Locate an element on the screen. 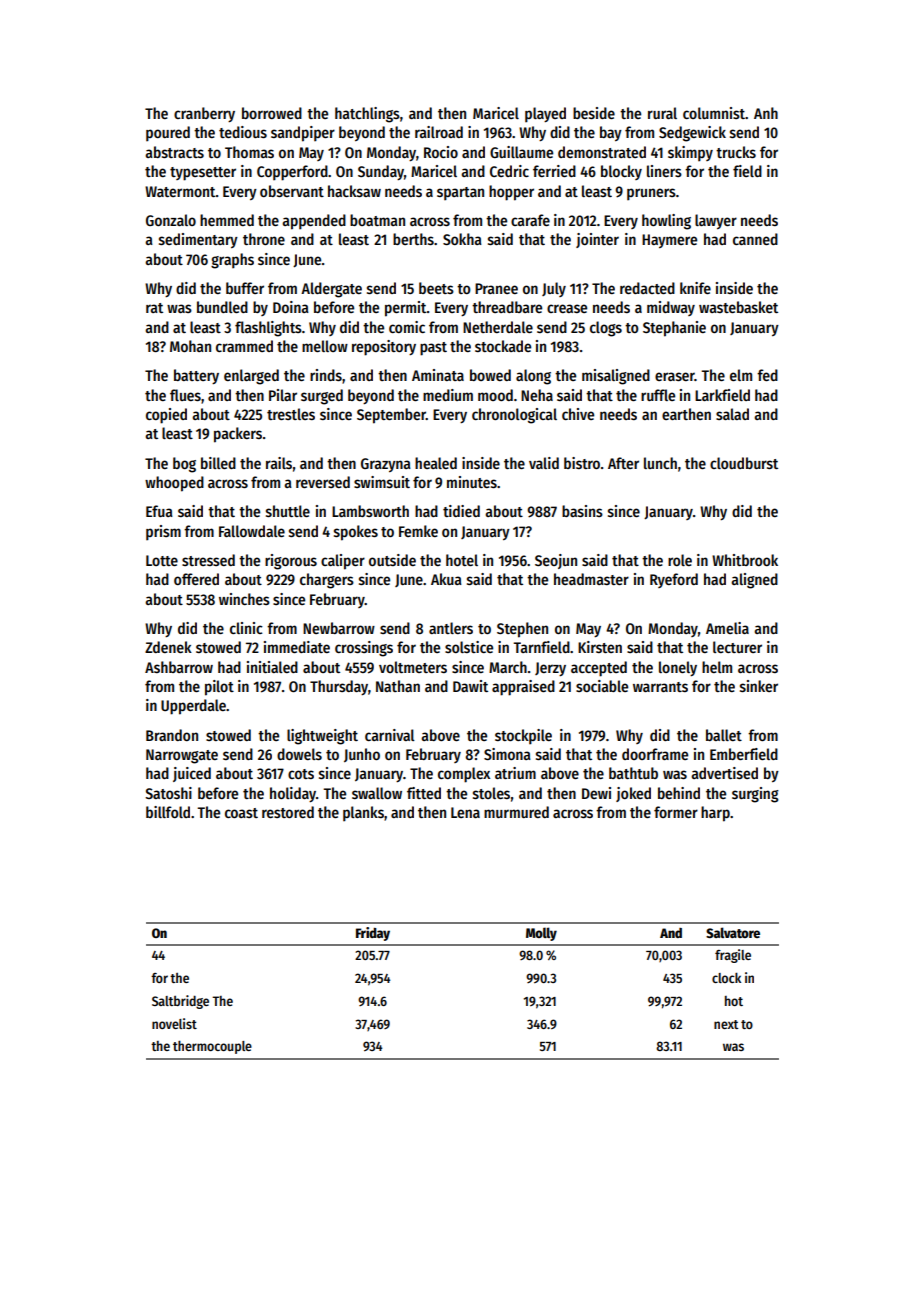 Image resolution: width=924 pixels, height=1314 pixels. mellow is located at coordinates (325, 346).
